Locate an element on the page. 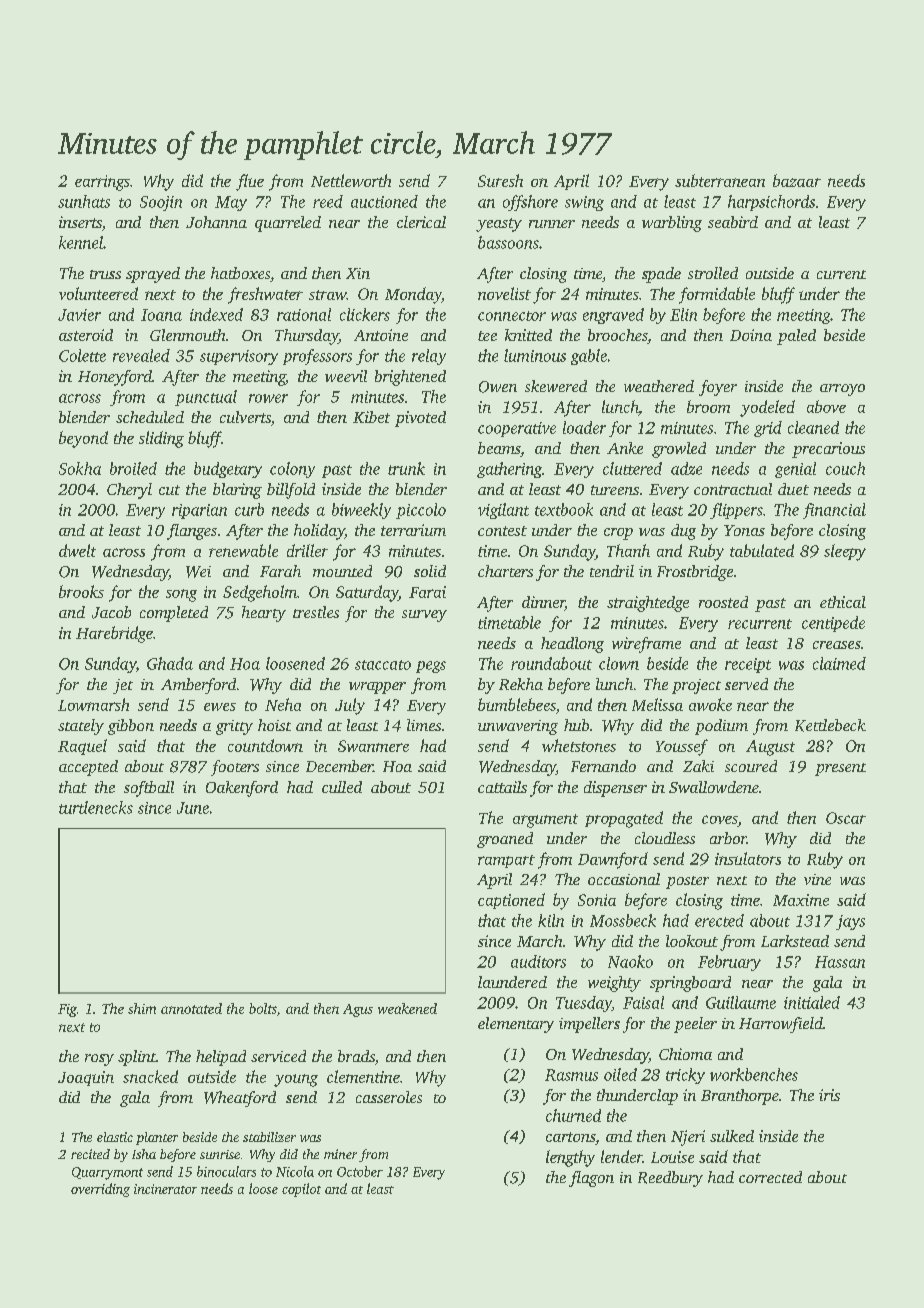  Isha is located at coordinates (144, 1154).
